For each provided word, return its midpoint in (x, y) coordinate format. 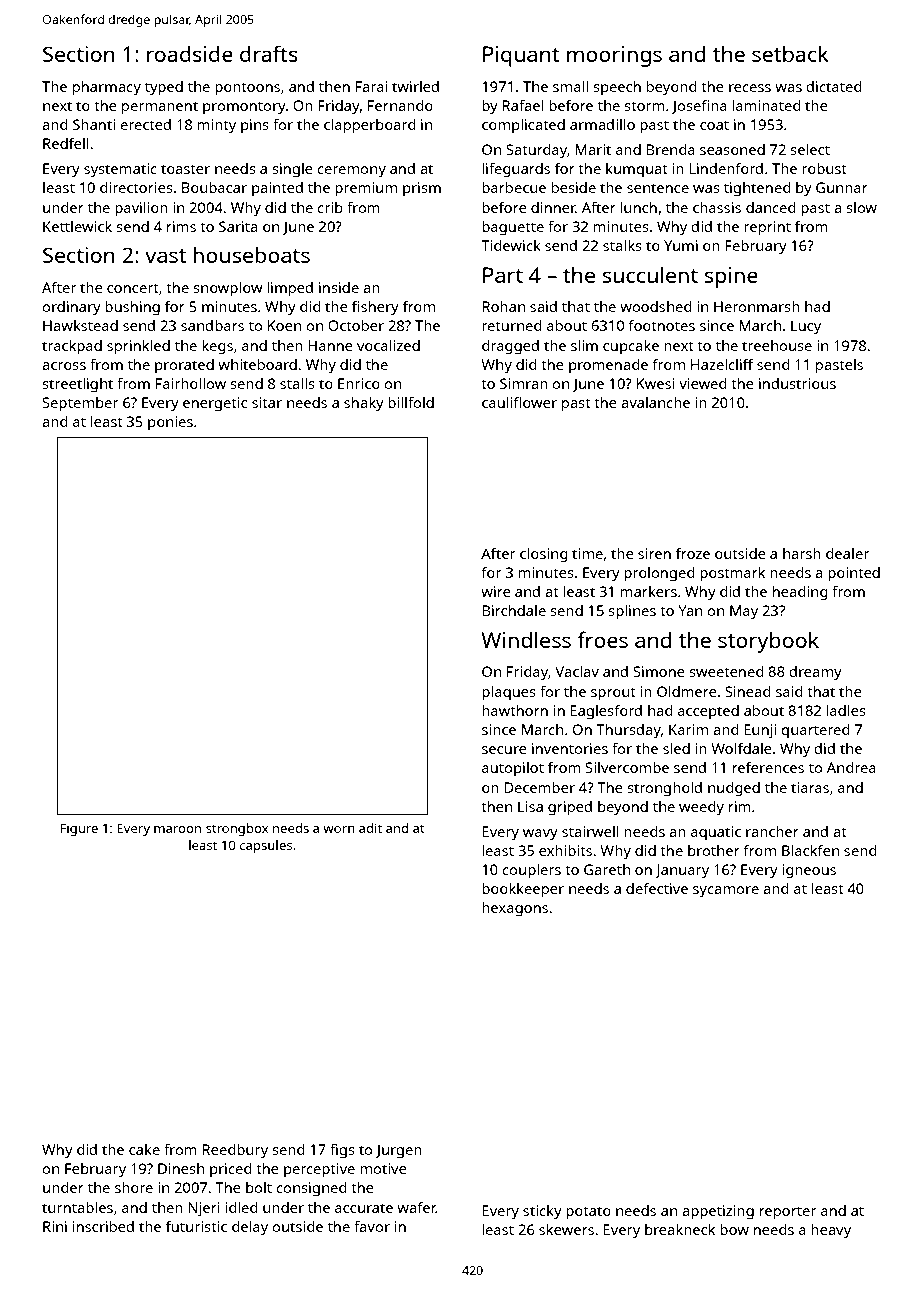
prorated (184, 366)
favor (372, 1226)
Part (503, 275)
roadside (190, 54)
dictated (833, 86)
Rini (55, 1226)
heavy (831, 1231)
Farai (371, 86)
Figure (79, 829)
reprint (767, 228)
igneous (809, 871)
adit (370, 828)
